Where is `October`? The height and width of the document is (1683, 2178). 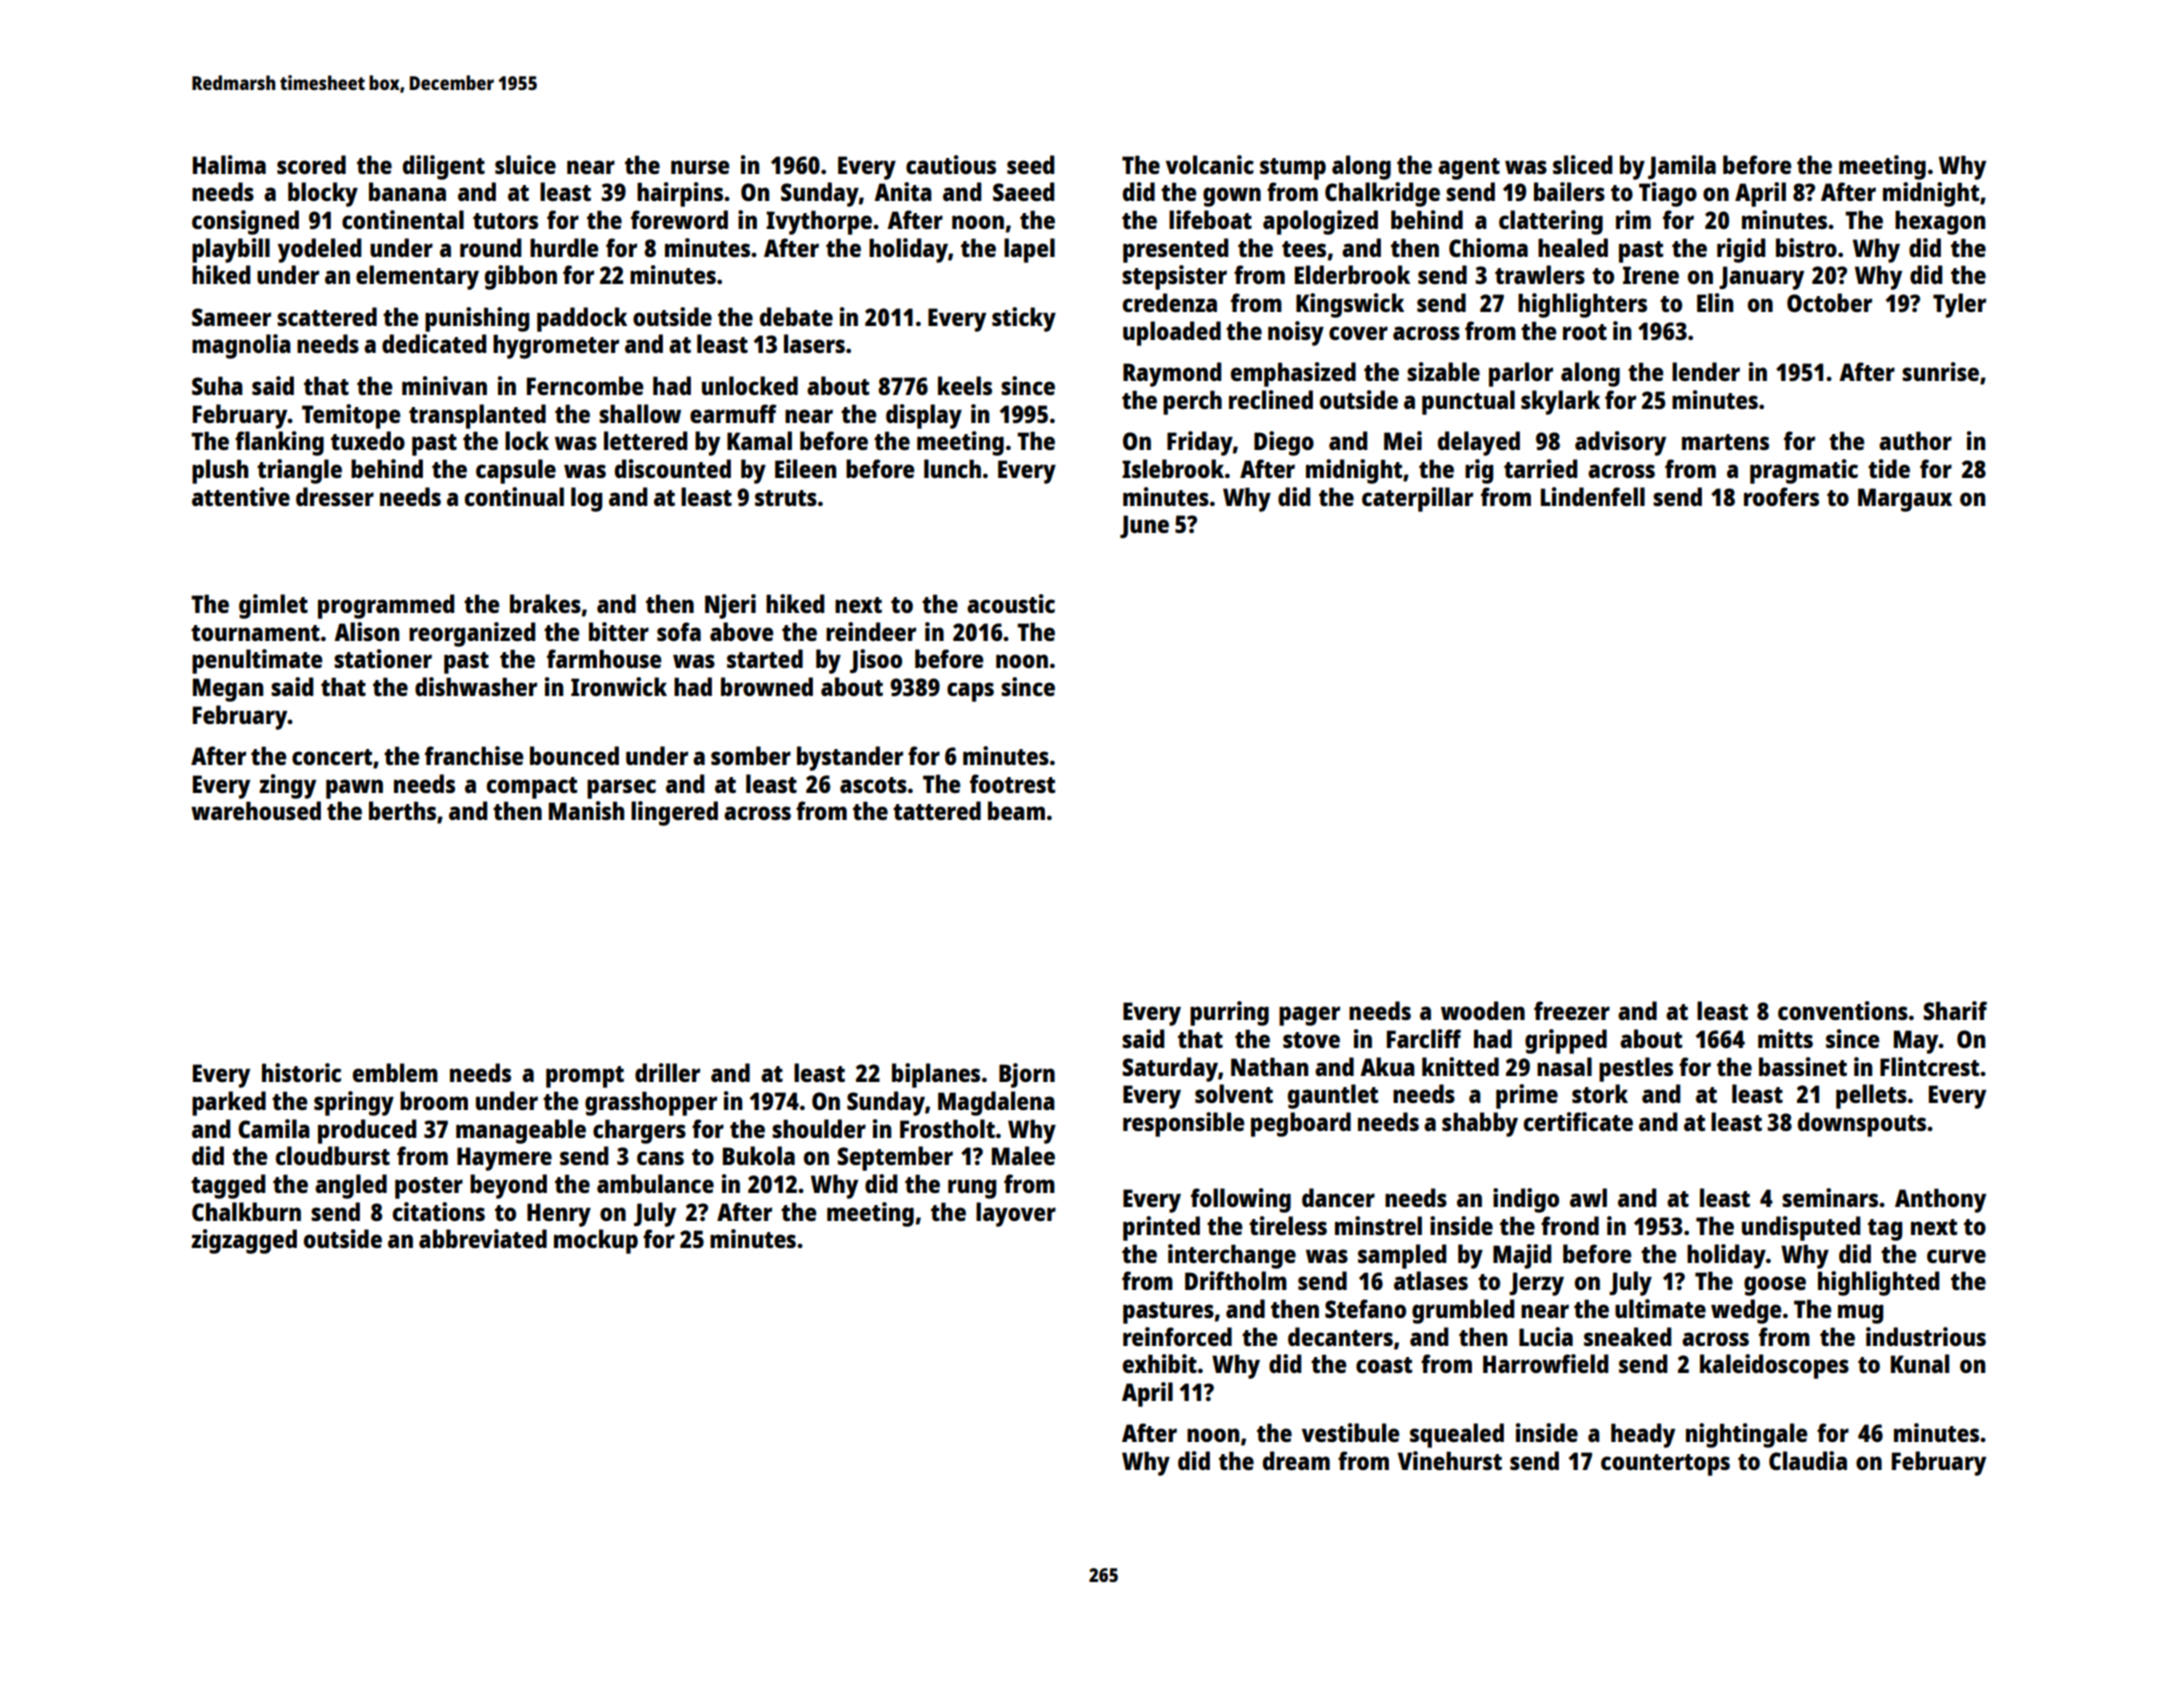
October is located at coordinates (1829, 302).
